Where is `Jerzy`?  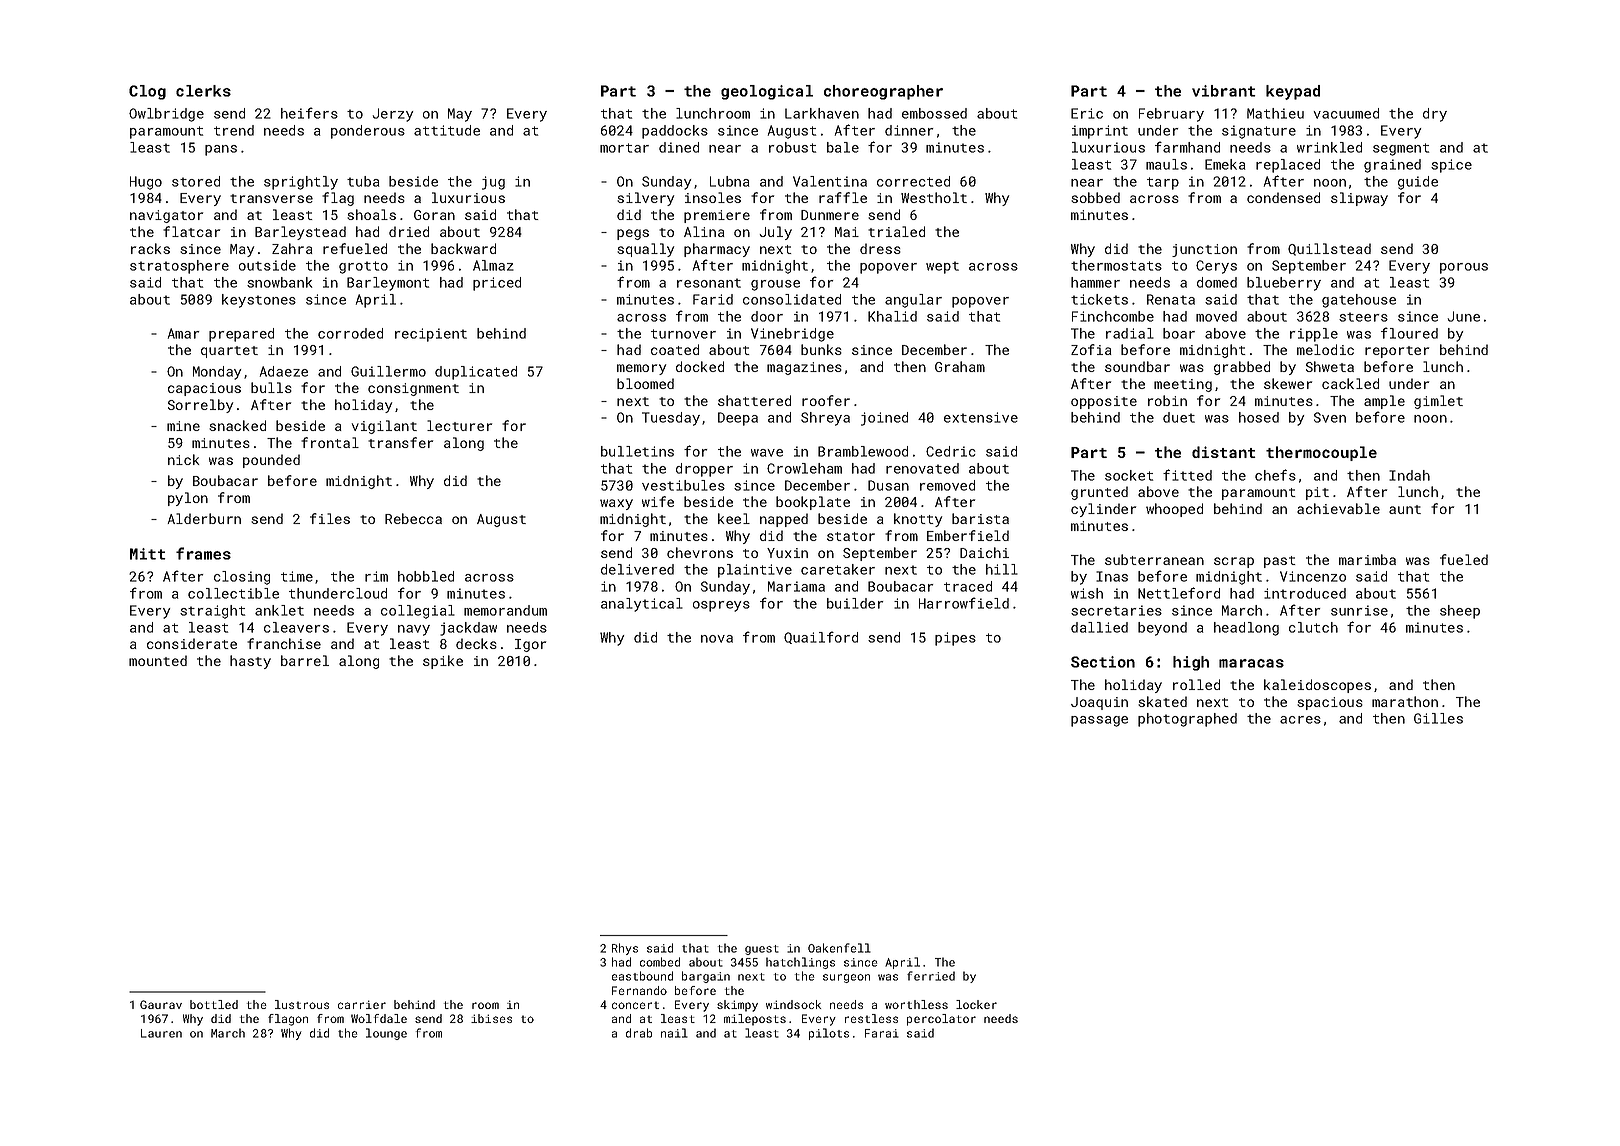 Jerzy is located at coordinates (393, 115).
